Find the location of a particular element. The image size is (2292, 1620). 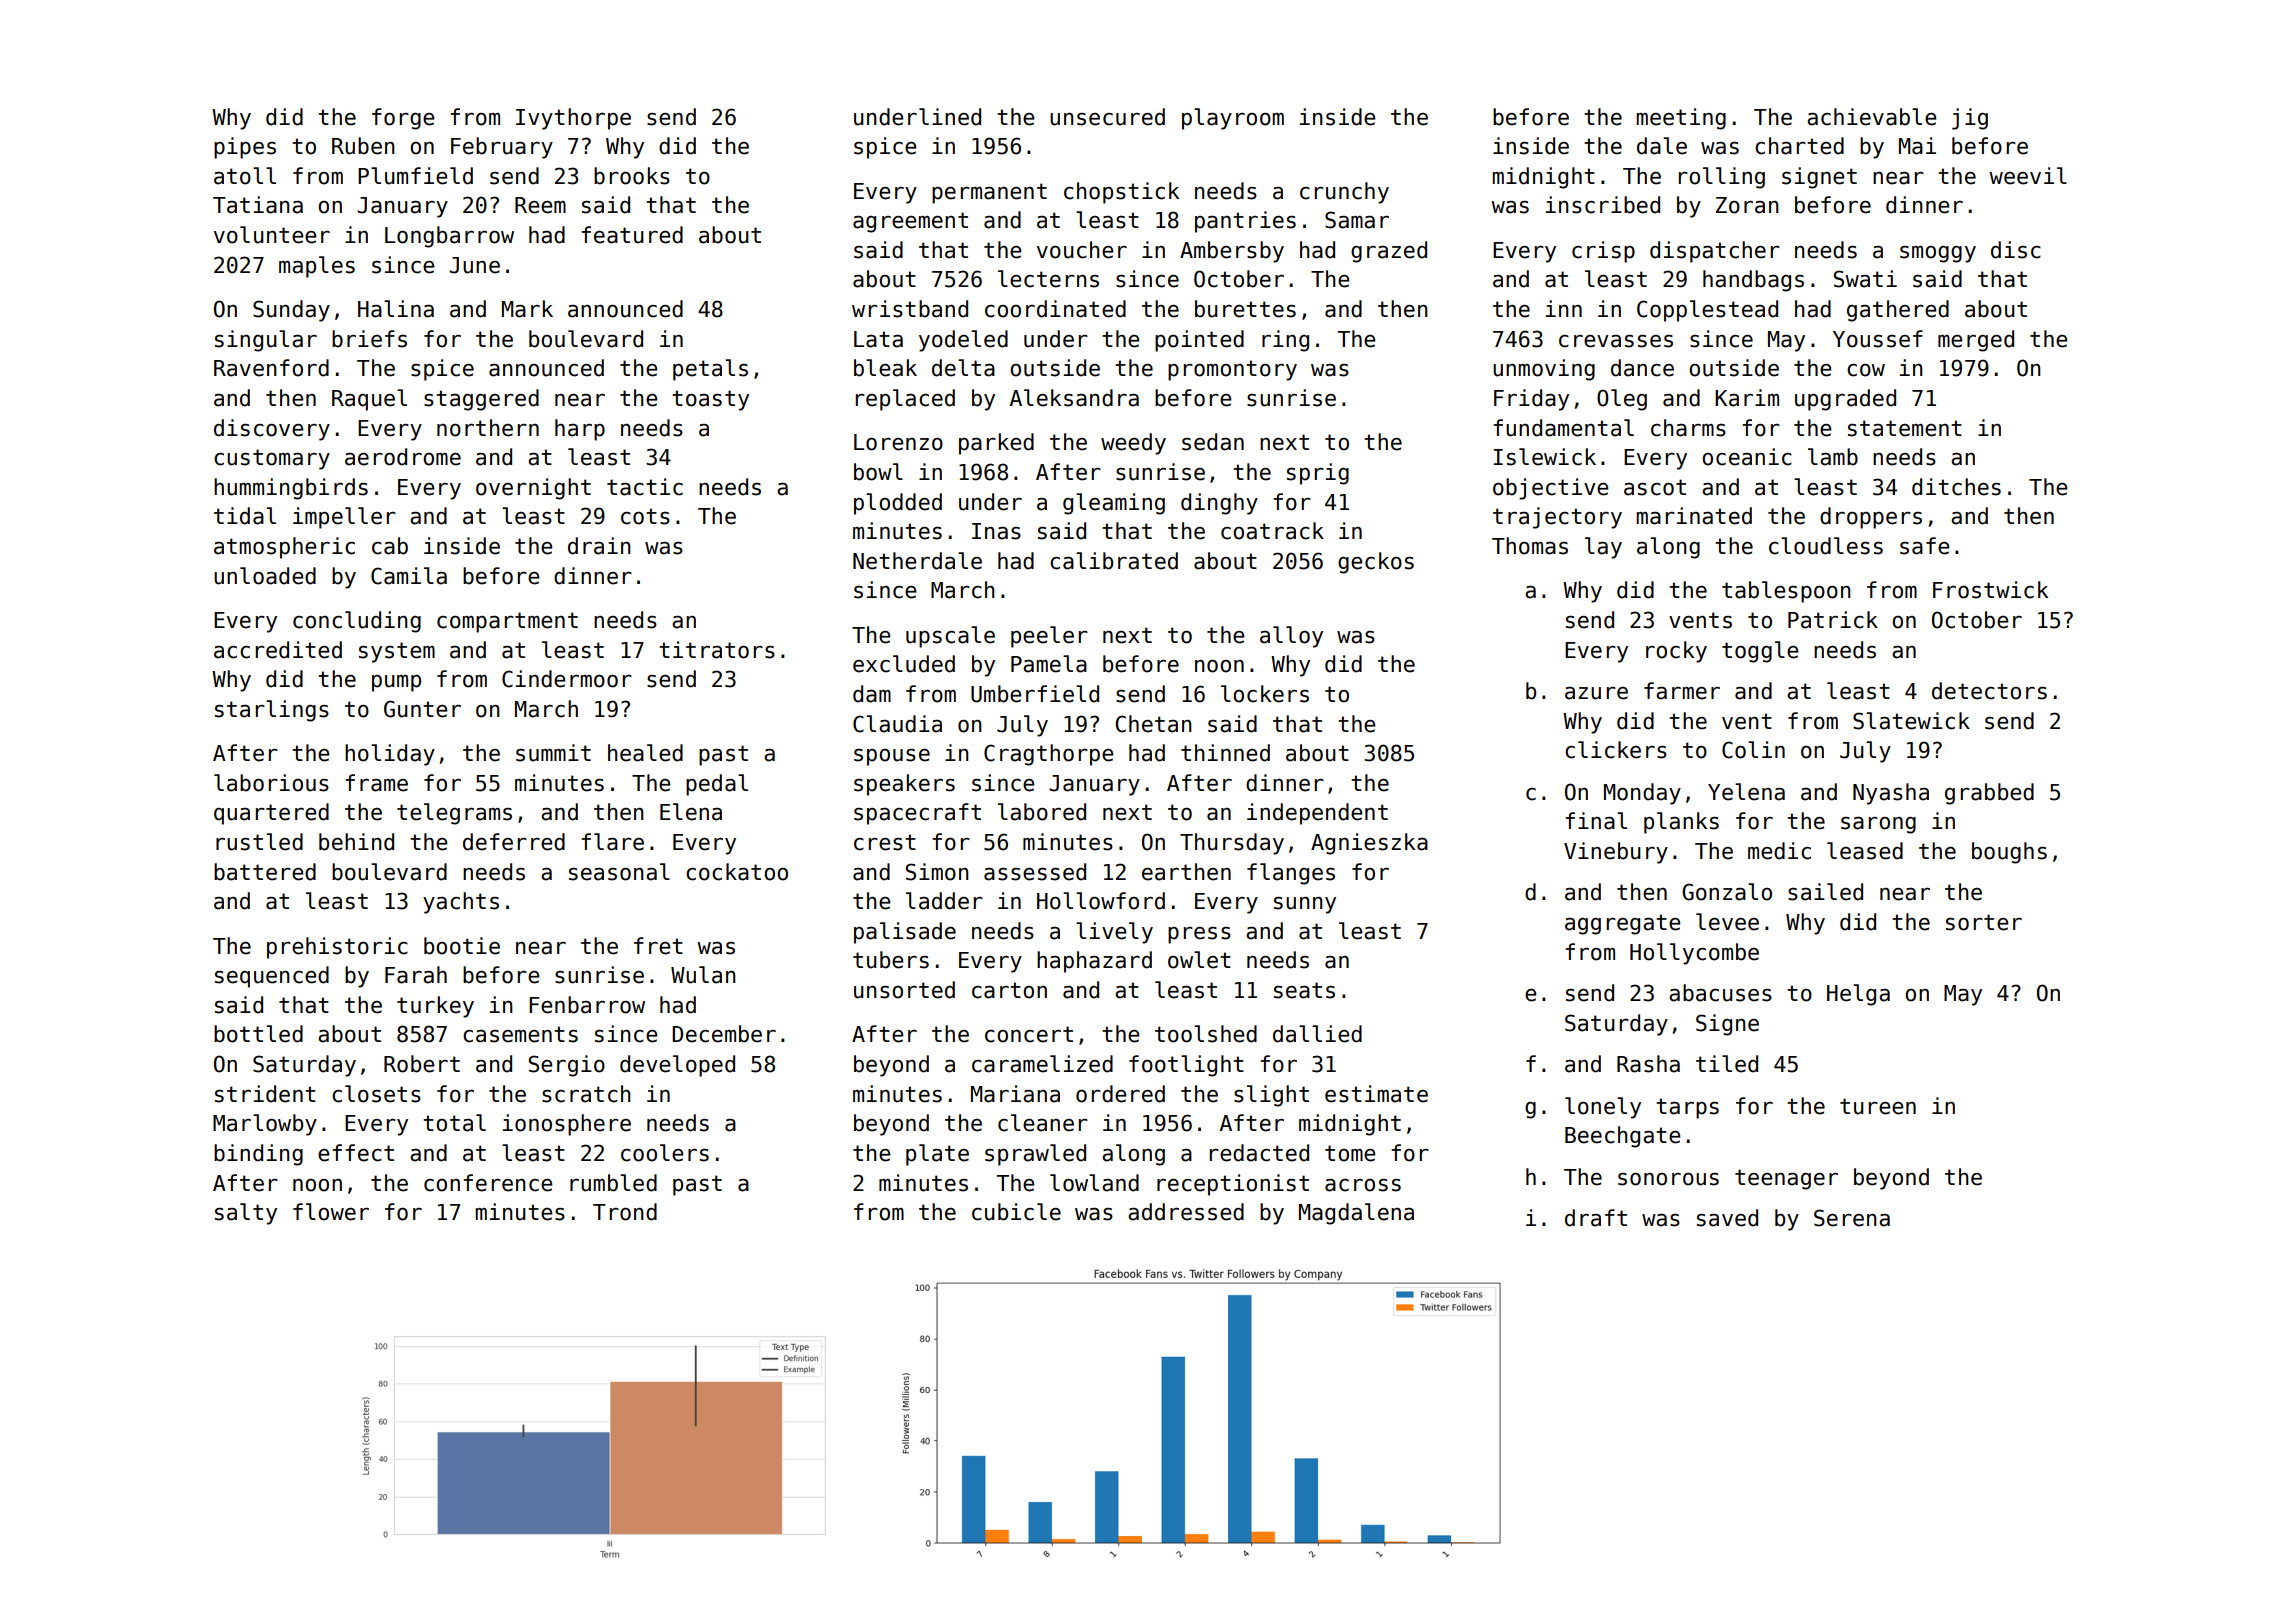

grabbed is located at coordinates (1989, 794).
